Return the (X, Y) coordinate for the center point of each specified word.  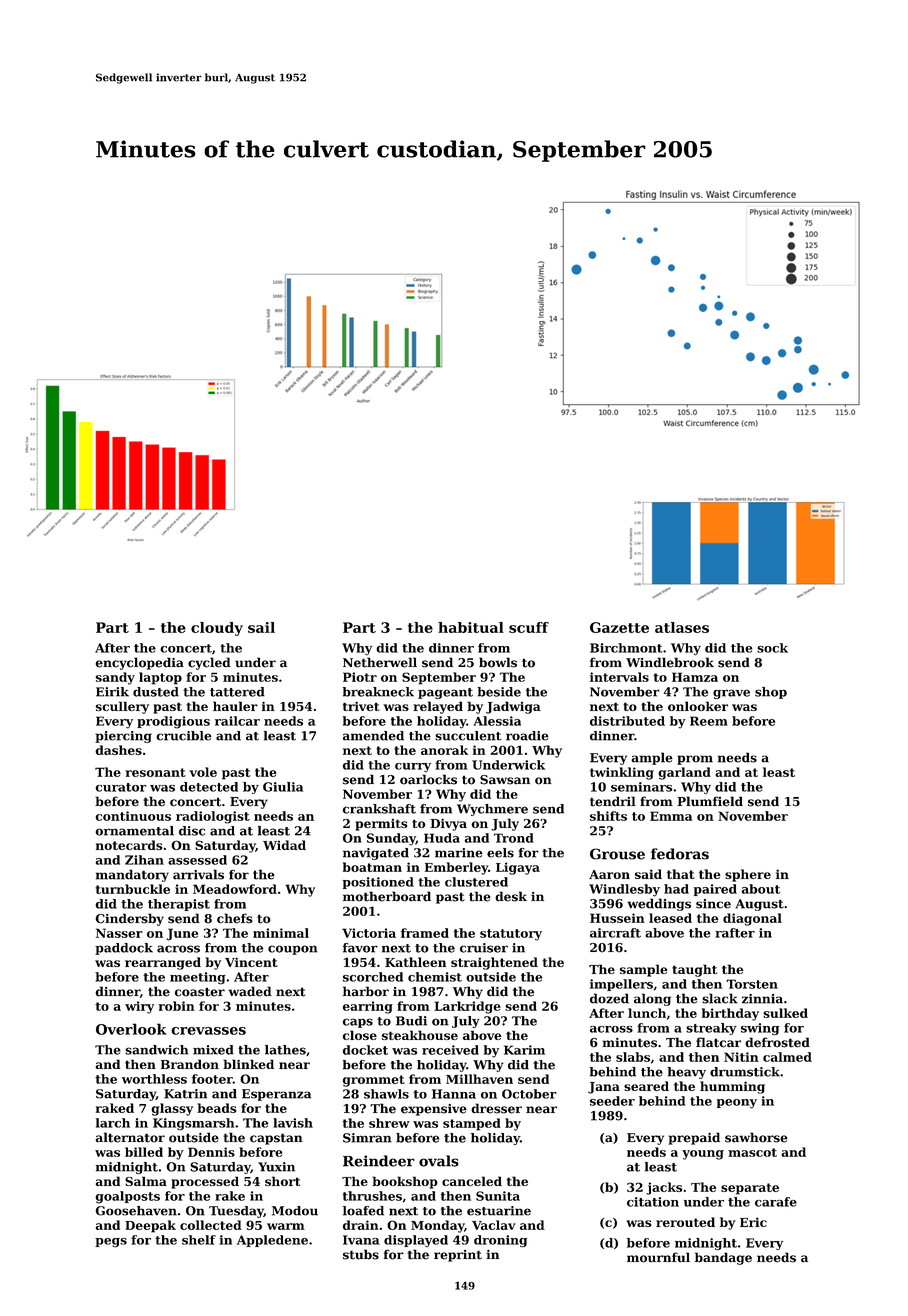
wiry (139, 1007)
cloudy (217, 629)
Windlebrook (670, 662)
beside (499, 692)
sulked (785, 1013)
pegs (111, 1243)
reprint (458, 1256)
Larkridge (467, 1007)
